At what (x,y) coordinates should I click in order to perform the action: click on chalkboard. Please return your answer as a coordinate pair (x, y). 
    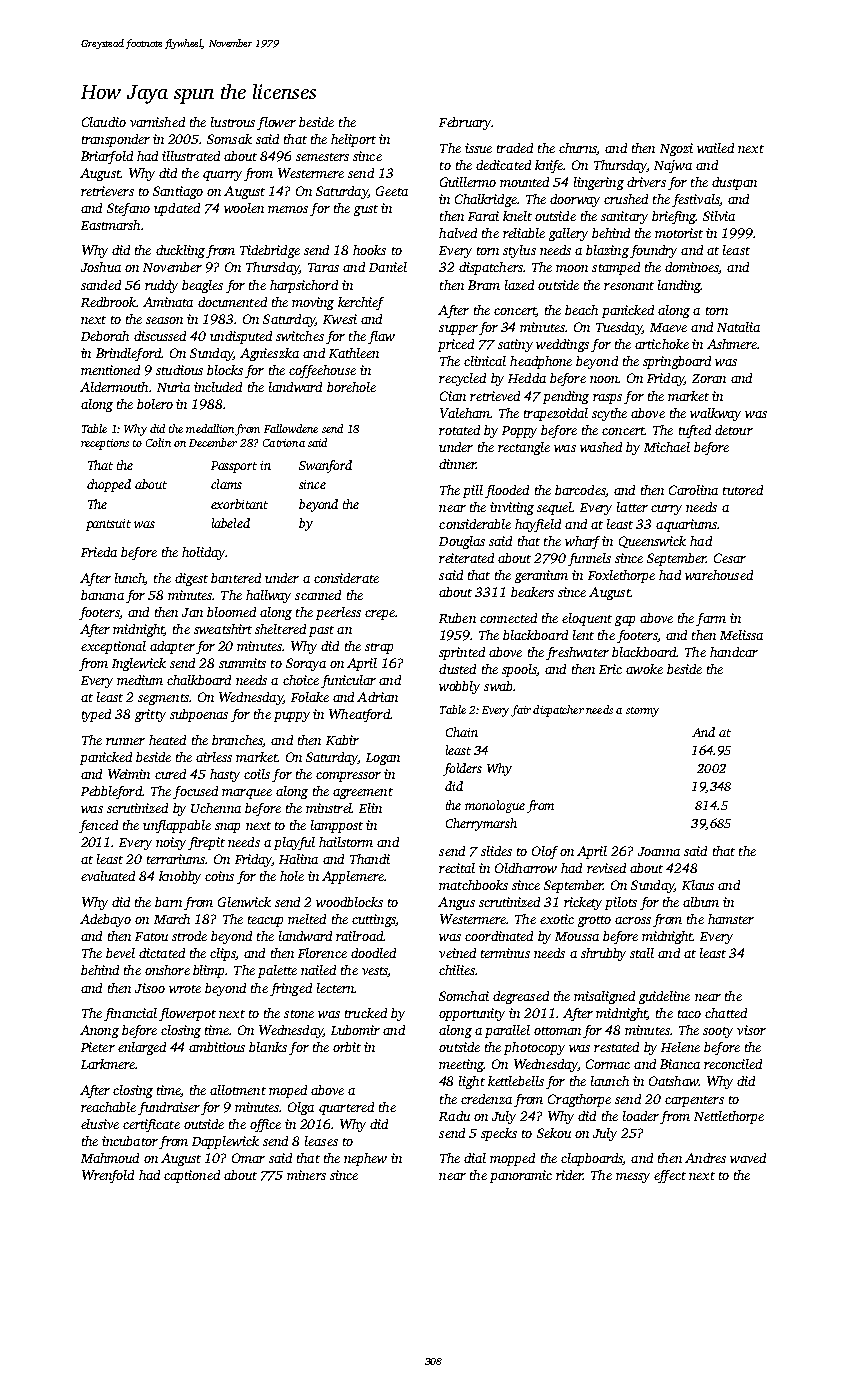
    Looking at the image, I should click on (199, 680).
